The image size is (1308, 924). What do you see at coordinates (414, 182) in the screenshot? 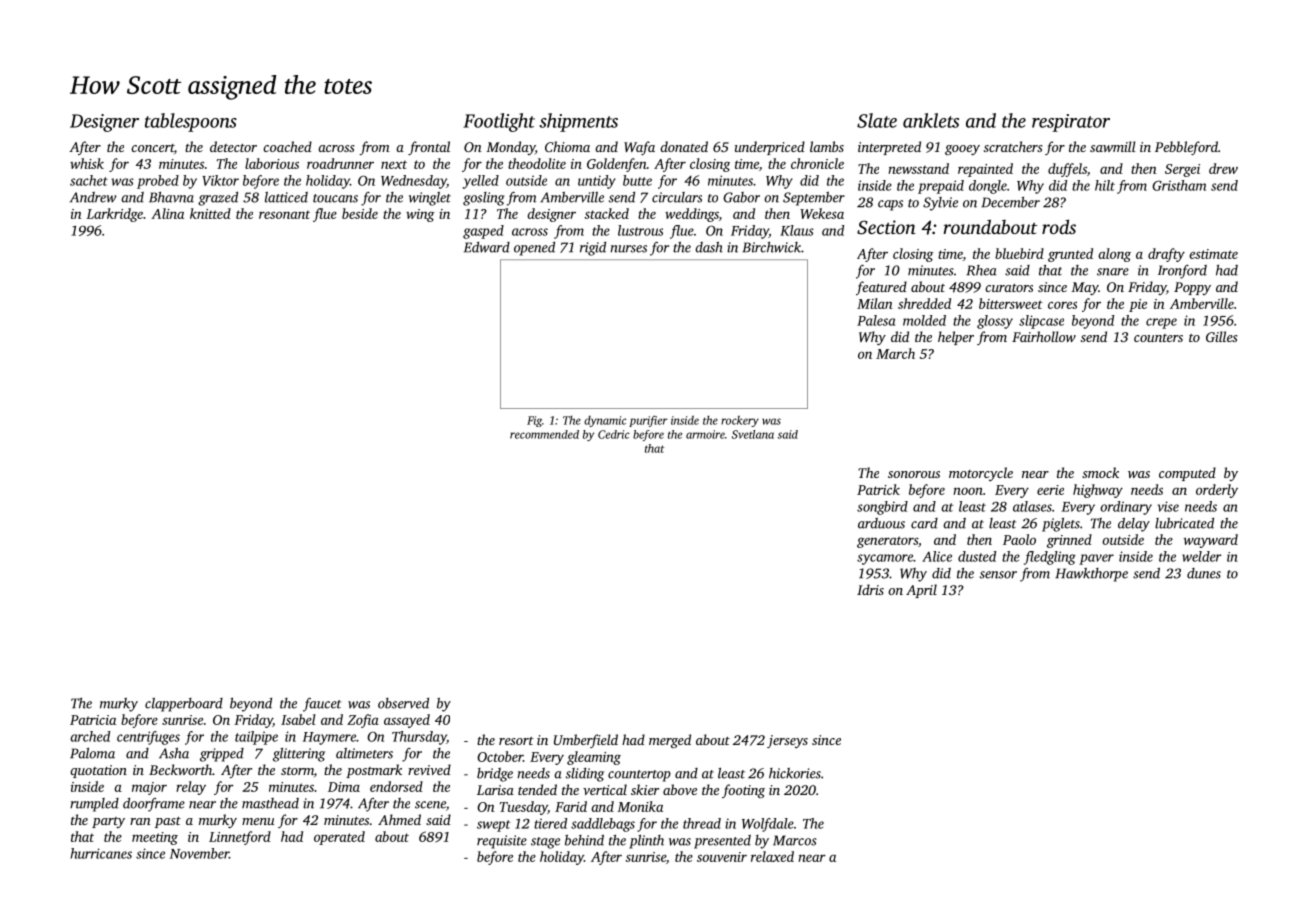
I see `Wednesday` at bounding box center [414, 182].
